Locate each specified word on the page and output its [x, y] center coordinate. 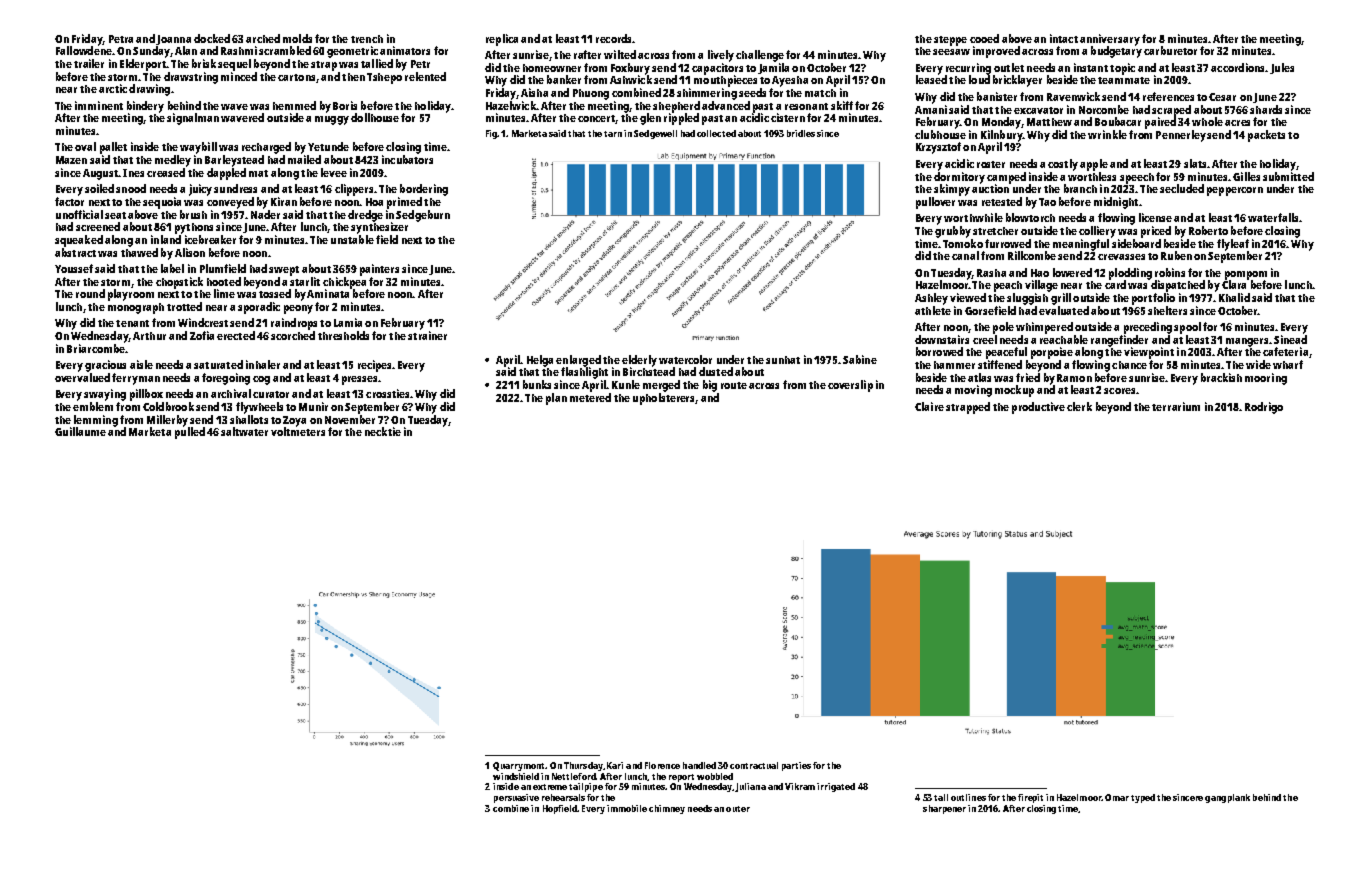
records [613, 38]
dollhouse [375, 117]
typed [1143, 798]
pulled [190, 433]
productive [1038, 408]
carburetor [1170, 50]
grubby [953, 232]
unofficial [79, 214]
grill [1061, 299]
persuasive [516, 798]
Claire [929, 406]
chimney [667, 809]
